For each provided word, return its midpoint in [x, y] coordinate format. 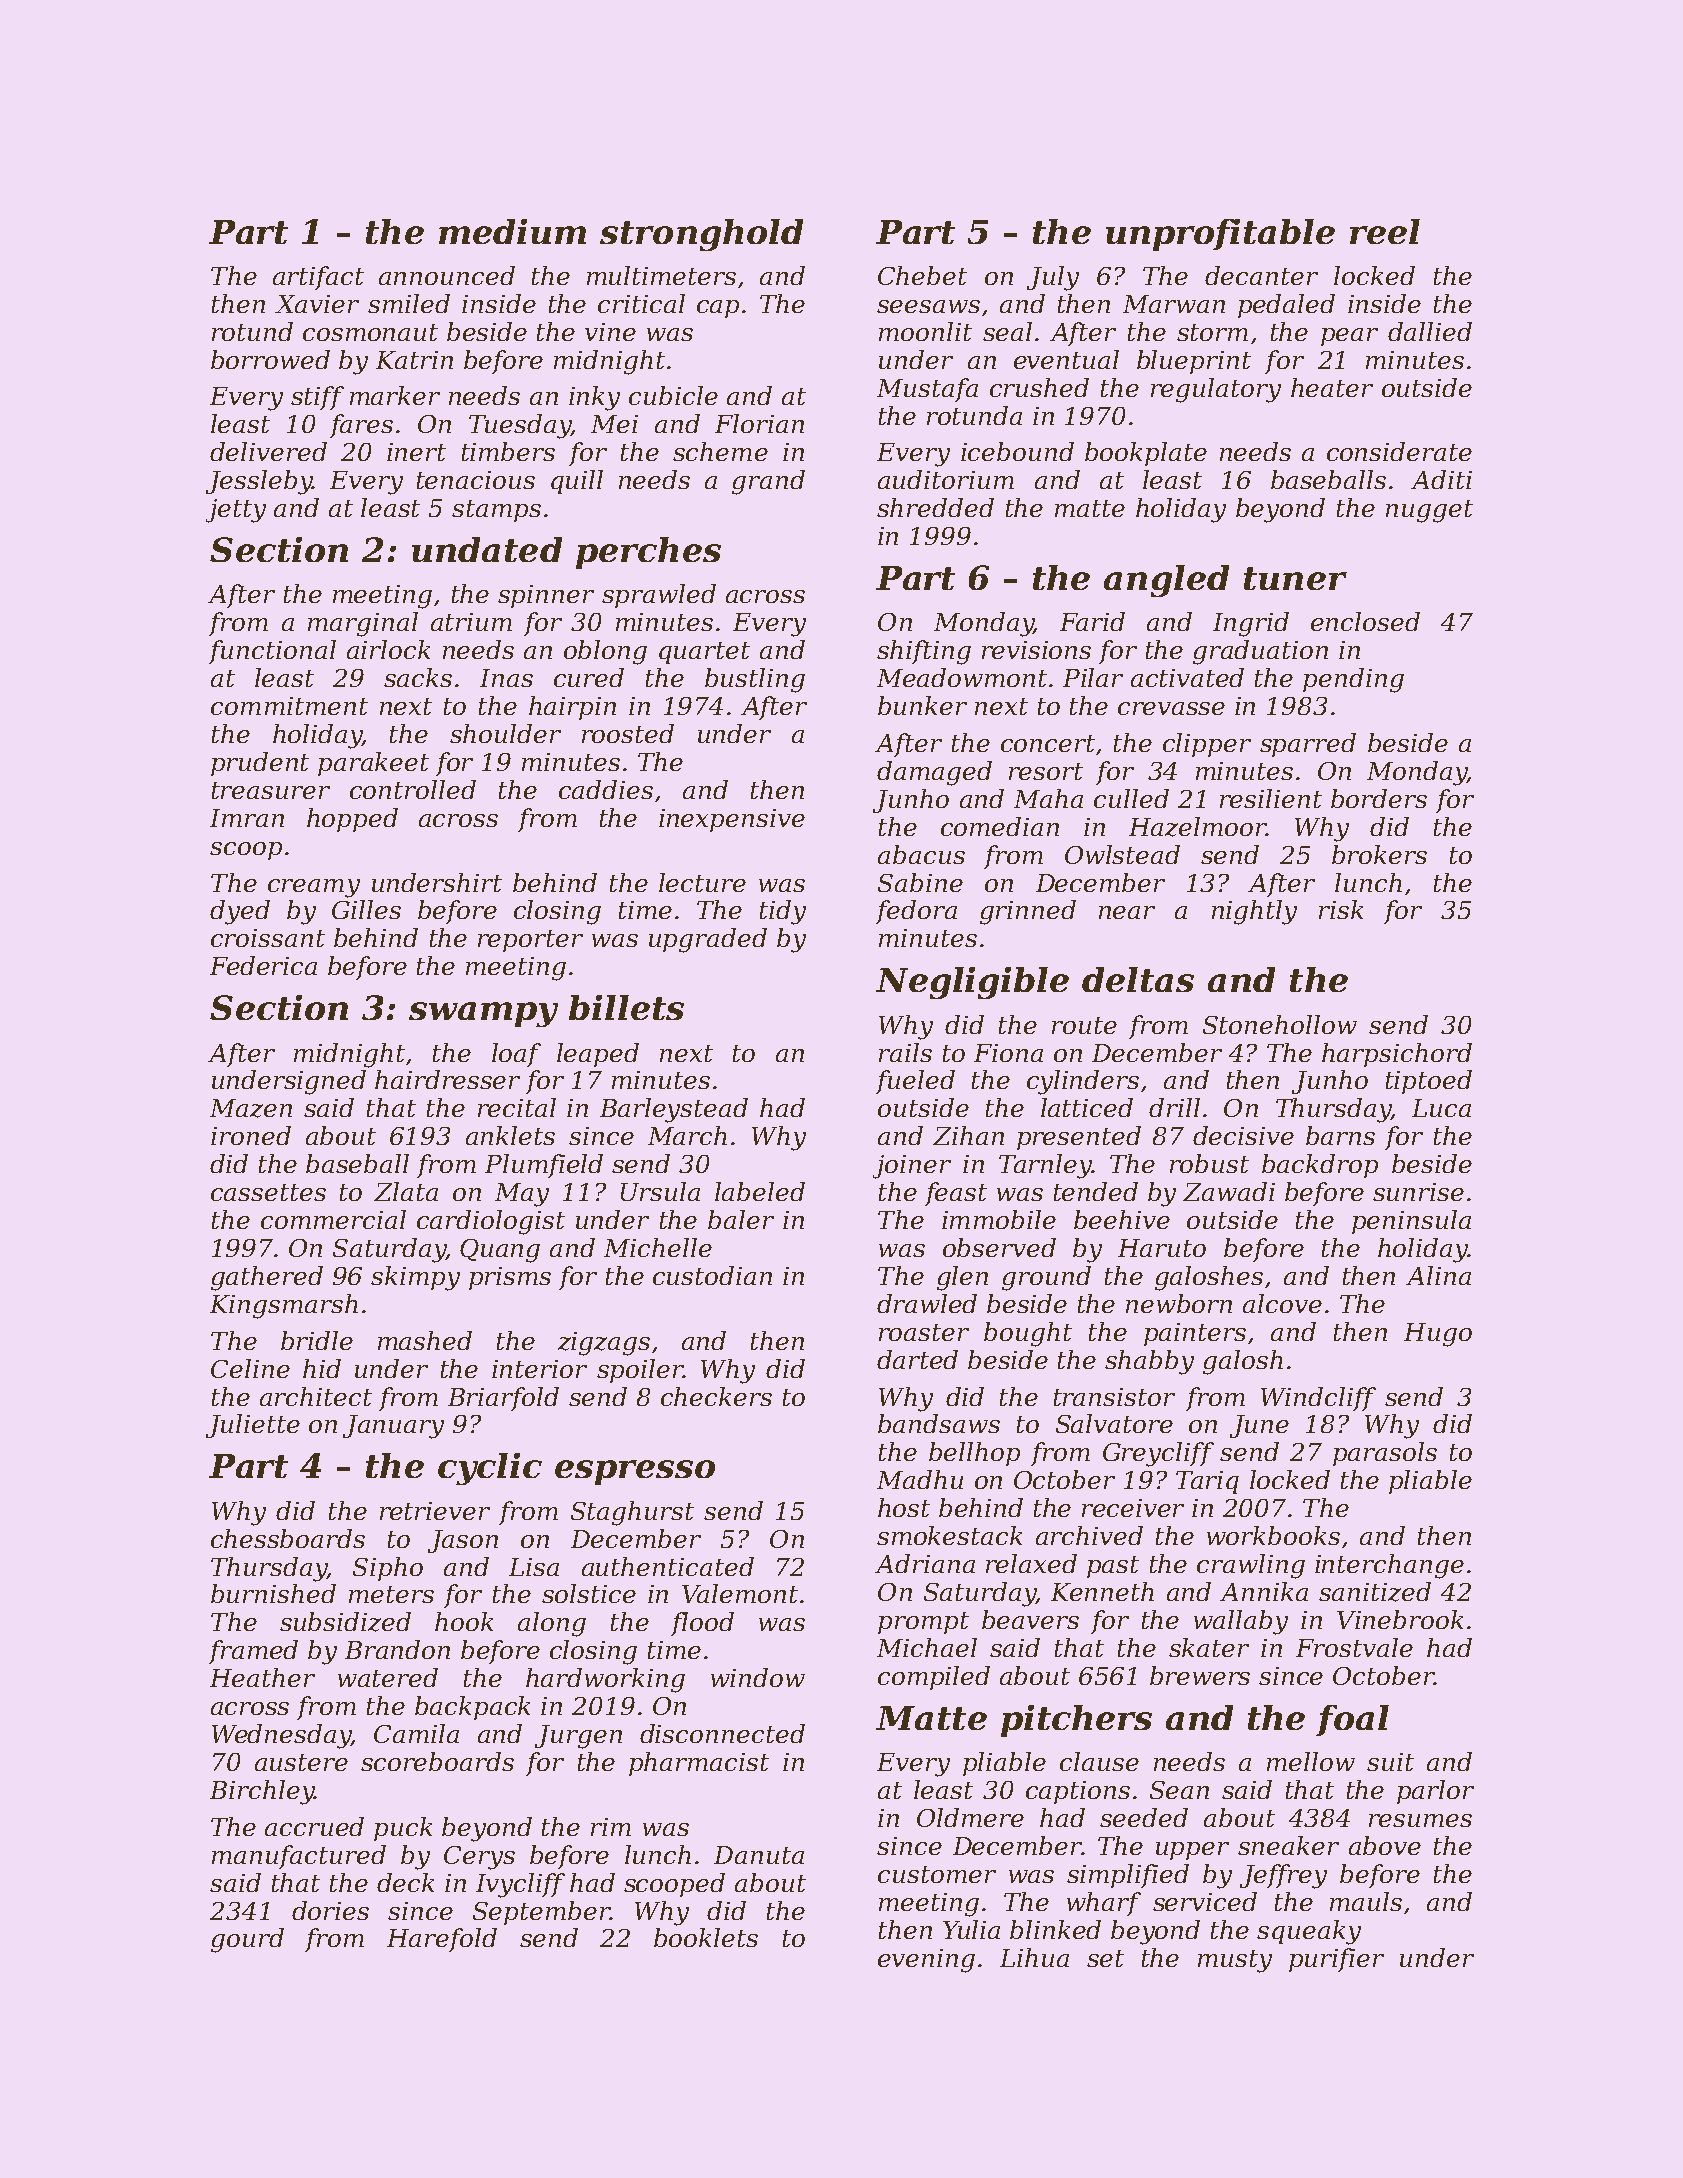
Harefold [442, 1940]
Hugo [1438, 1335]
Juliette [253, 1426]
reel [1385, 231]
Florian [759, 423]
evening [926, 1961]
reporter [530, 941]
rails [905, 1052]
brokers [1379, 854]
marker [395, 395]
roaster [924, 1332]
